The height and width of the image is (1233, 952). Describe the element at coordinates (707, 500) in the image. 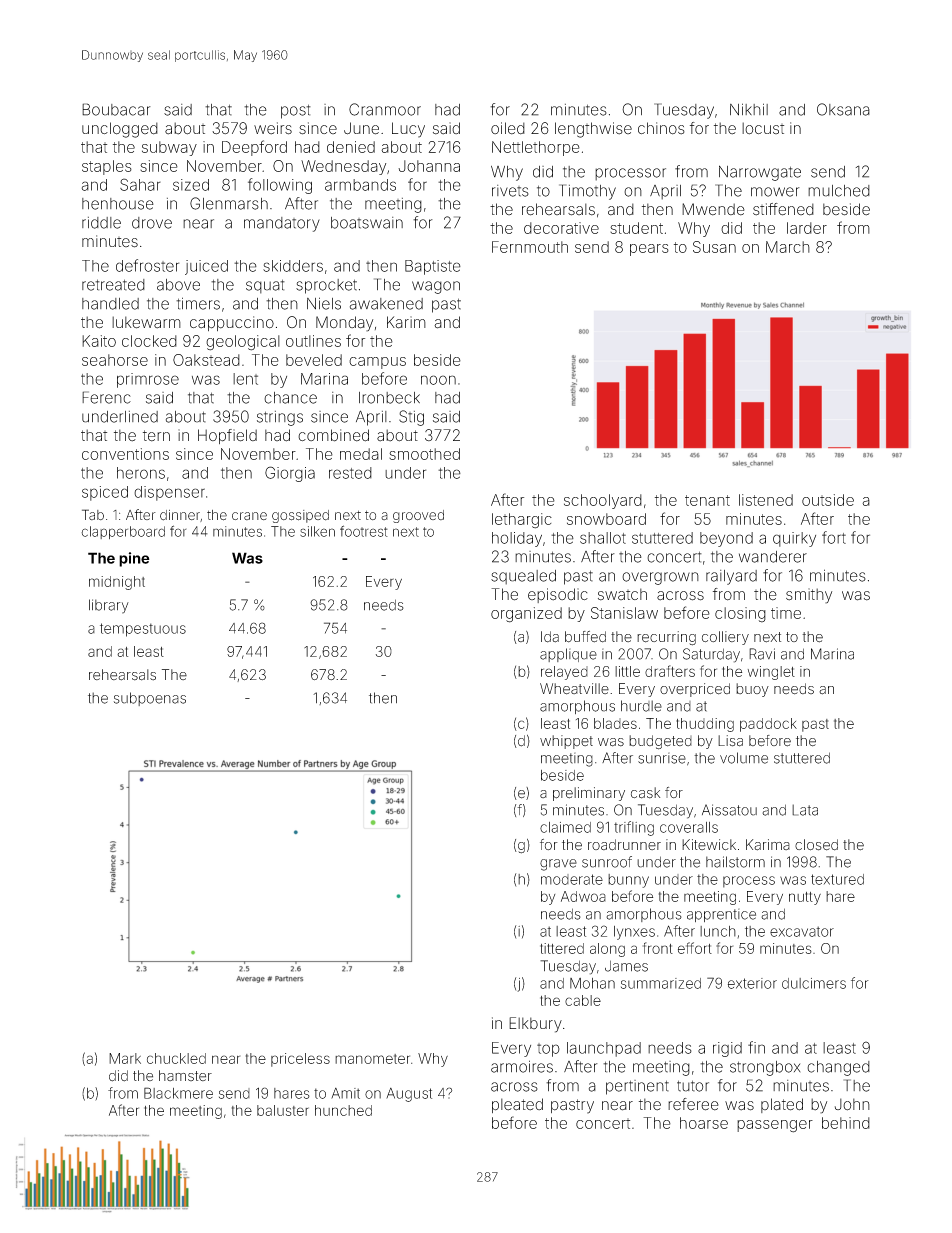

I see `tenant` at that location.
